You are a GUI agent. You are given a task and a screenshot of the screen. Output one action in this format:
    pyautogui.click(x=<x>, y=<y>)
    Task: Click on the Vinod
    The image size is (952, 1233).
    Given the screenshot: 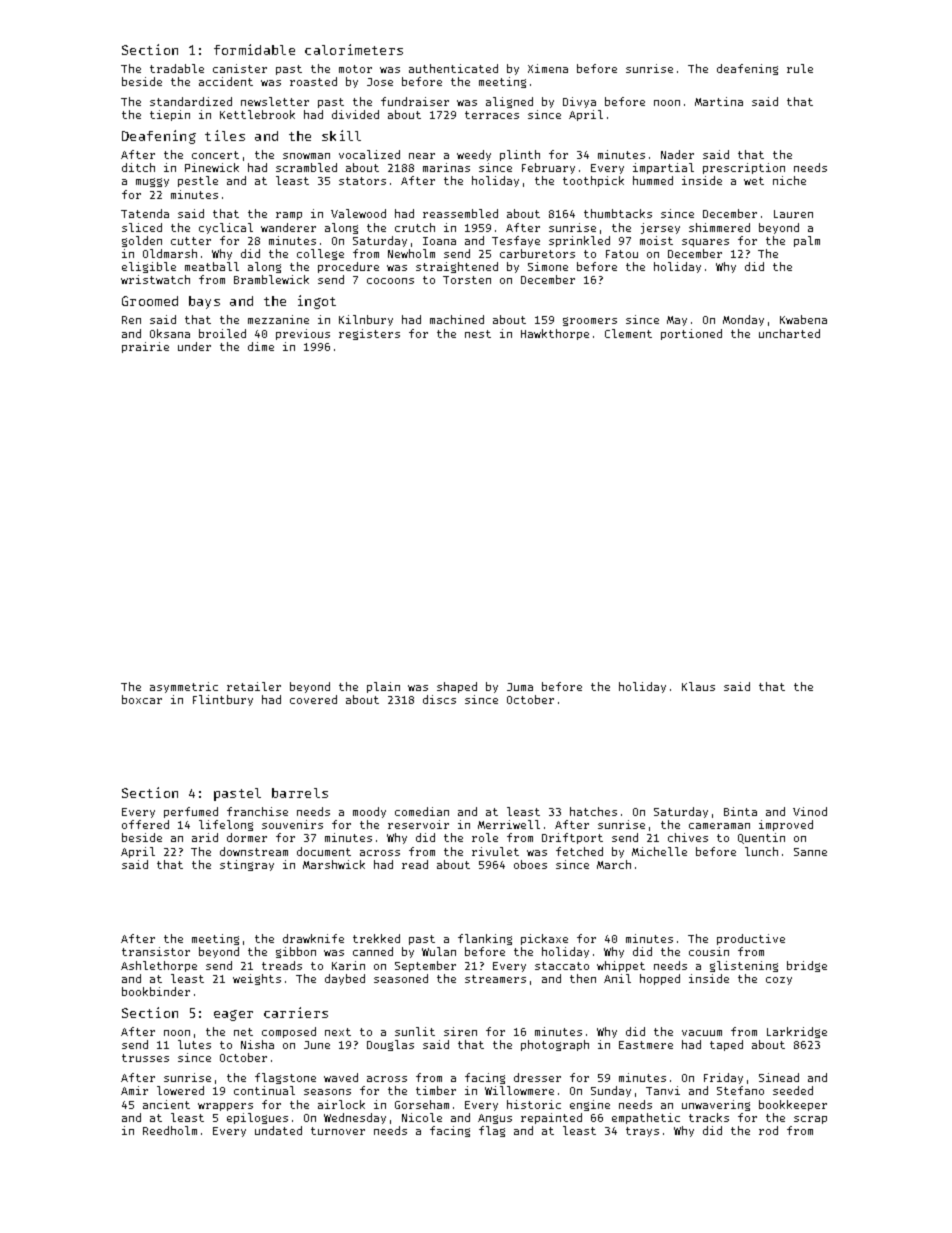 What is the action you would take?
    pyautogui.click(x=810, y=811)
